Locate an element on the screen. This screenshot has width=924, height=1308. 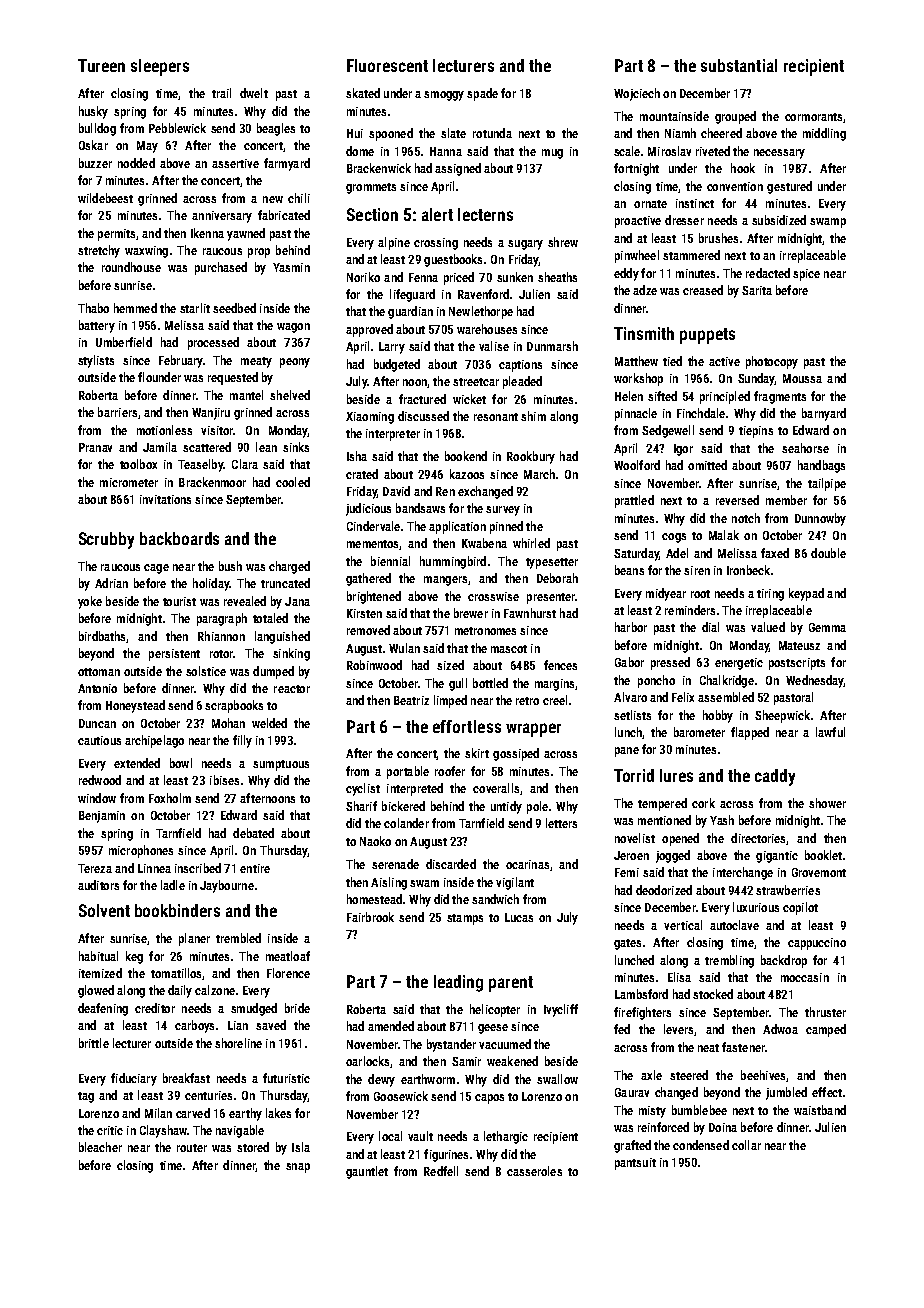
Fluorescent is located at coordinates (387, 65).
